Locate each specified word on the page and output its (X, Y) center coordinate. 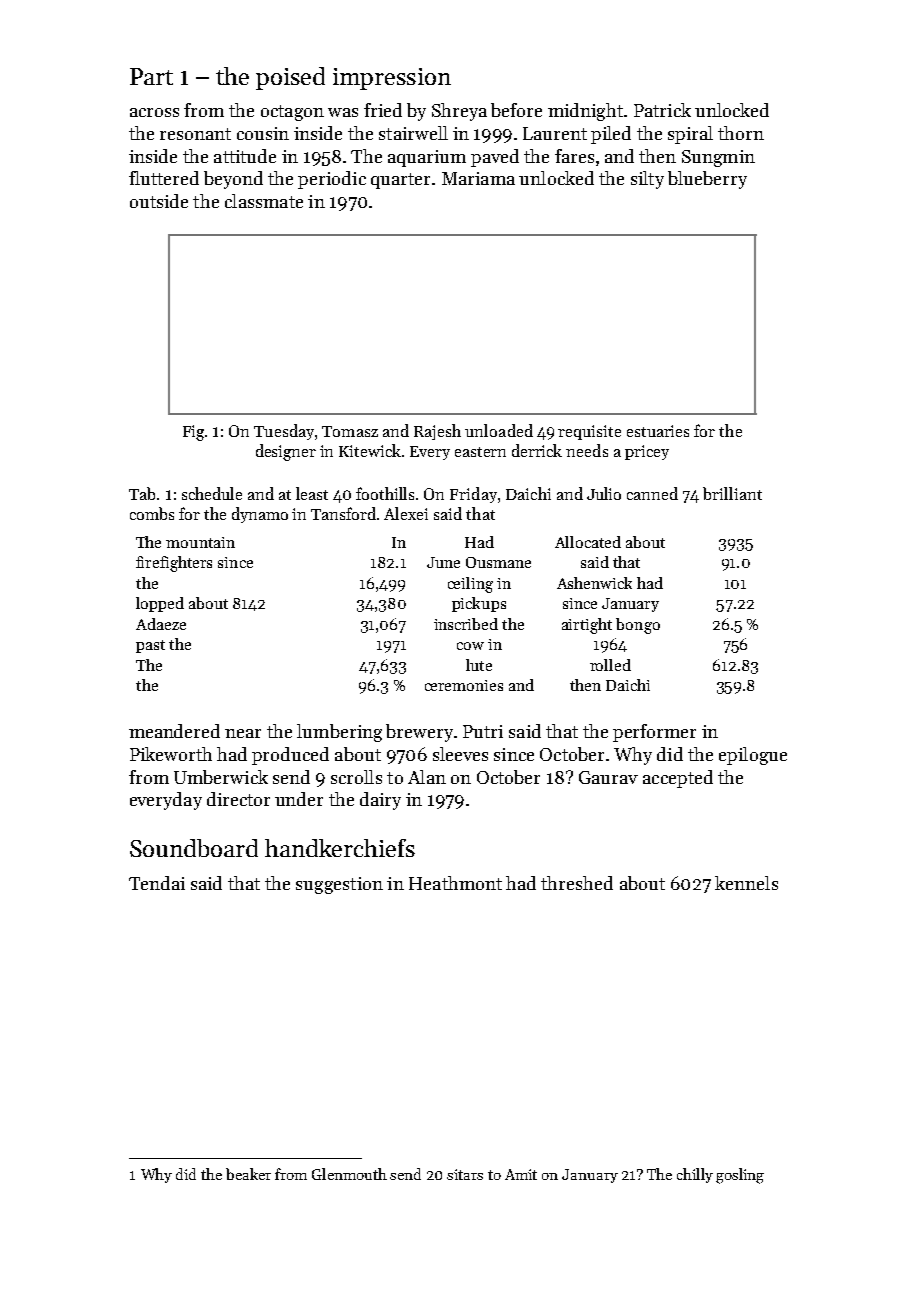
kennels (746, 883)
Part (151, 76)
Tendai (157, 883)
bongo (638, 626)
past (150, 646)
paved (495, 158)
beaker (248, 1174)
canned (652, 493)
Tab (142, 493)
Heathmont (455, 883)
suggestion (339, 885)
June (443, 562)
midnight (585, 112)
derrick (537, 450)
